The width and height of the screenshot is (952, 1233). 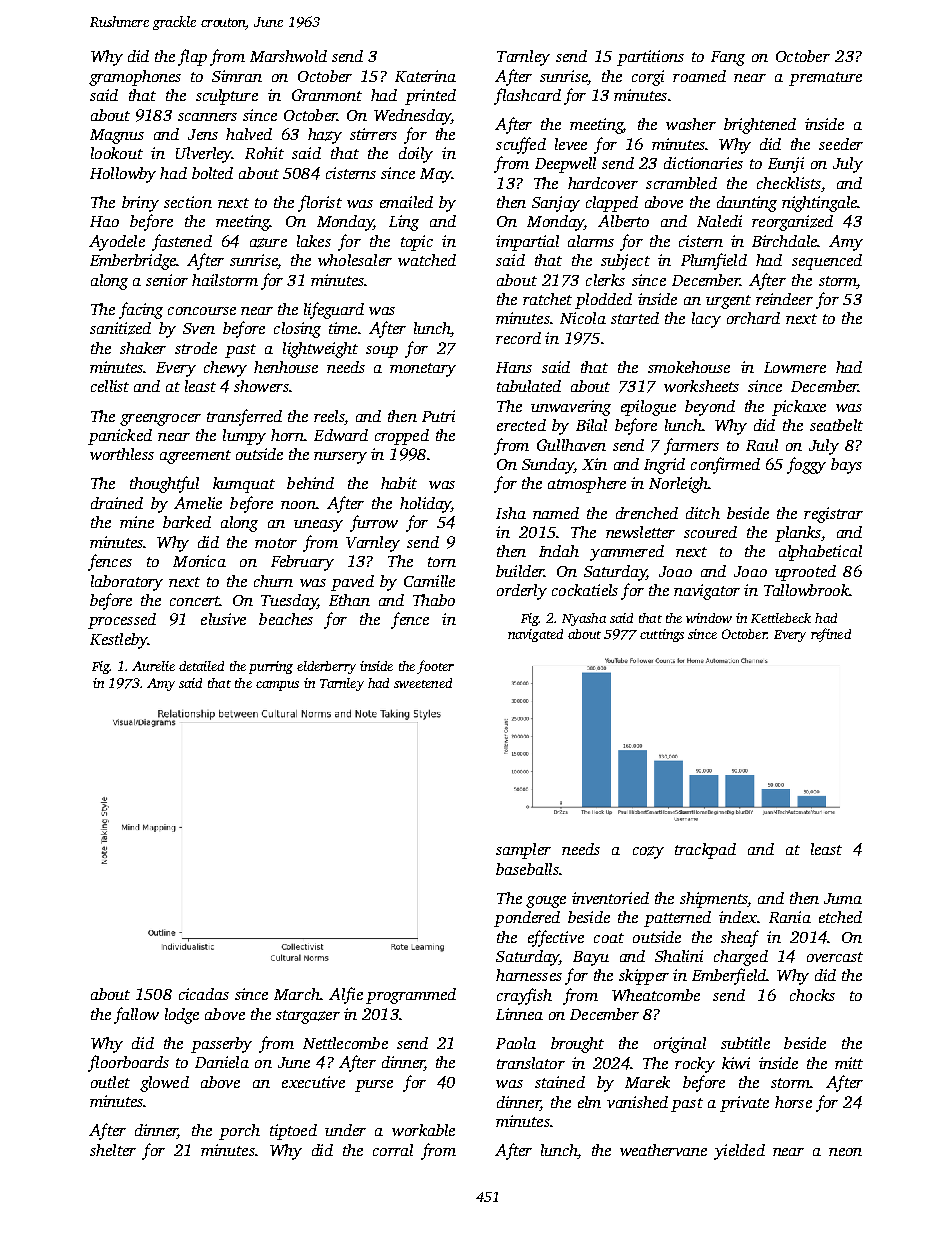 I want to click on glowed, so click(x=164, y=1084).
